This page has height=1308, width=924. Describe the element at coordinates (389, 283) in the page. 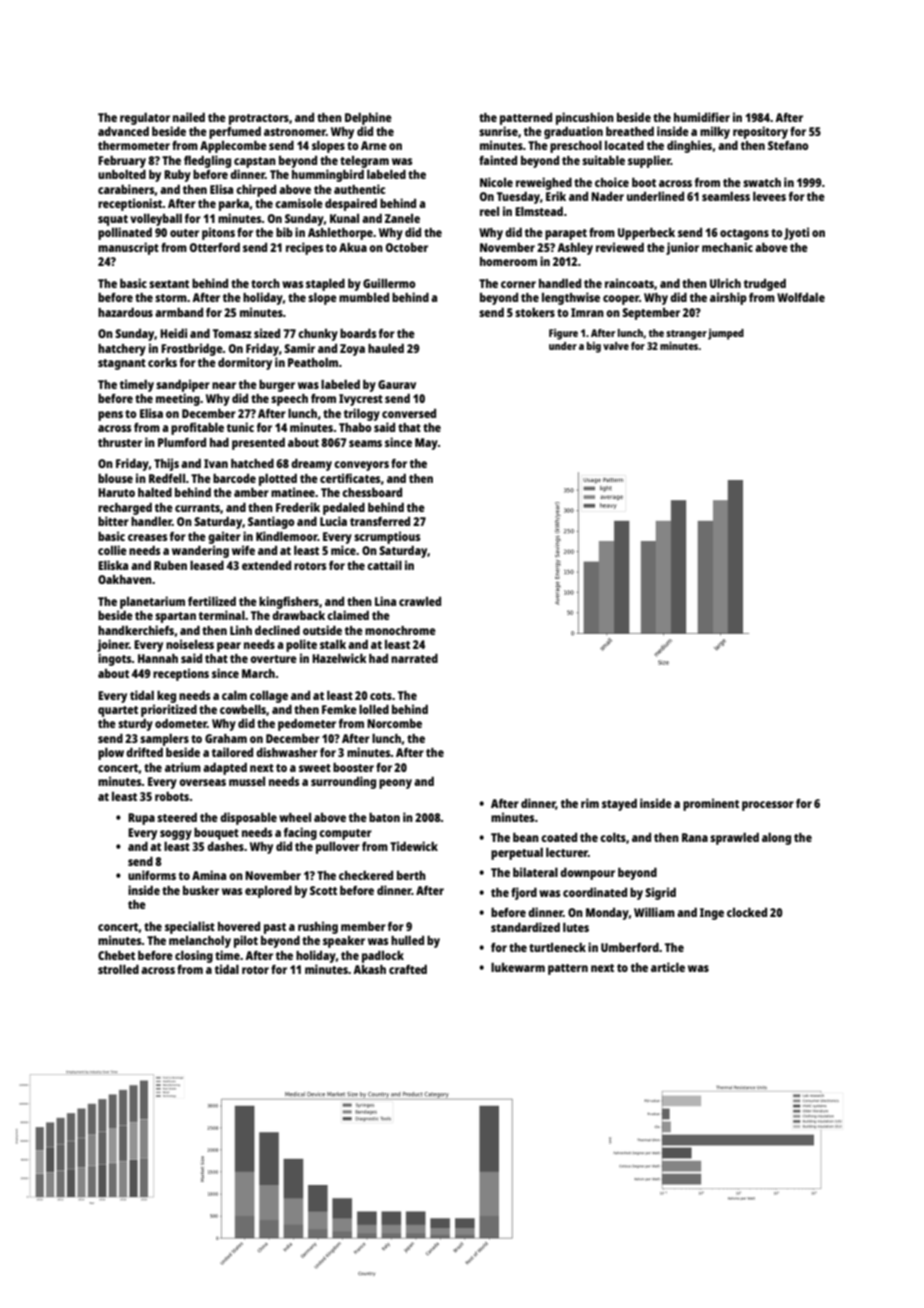

I see `Guillermo` at that location.
